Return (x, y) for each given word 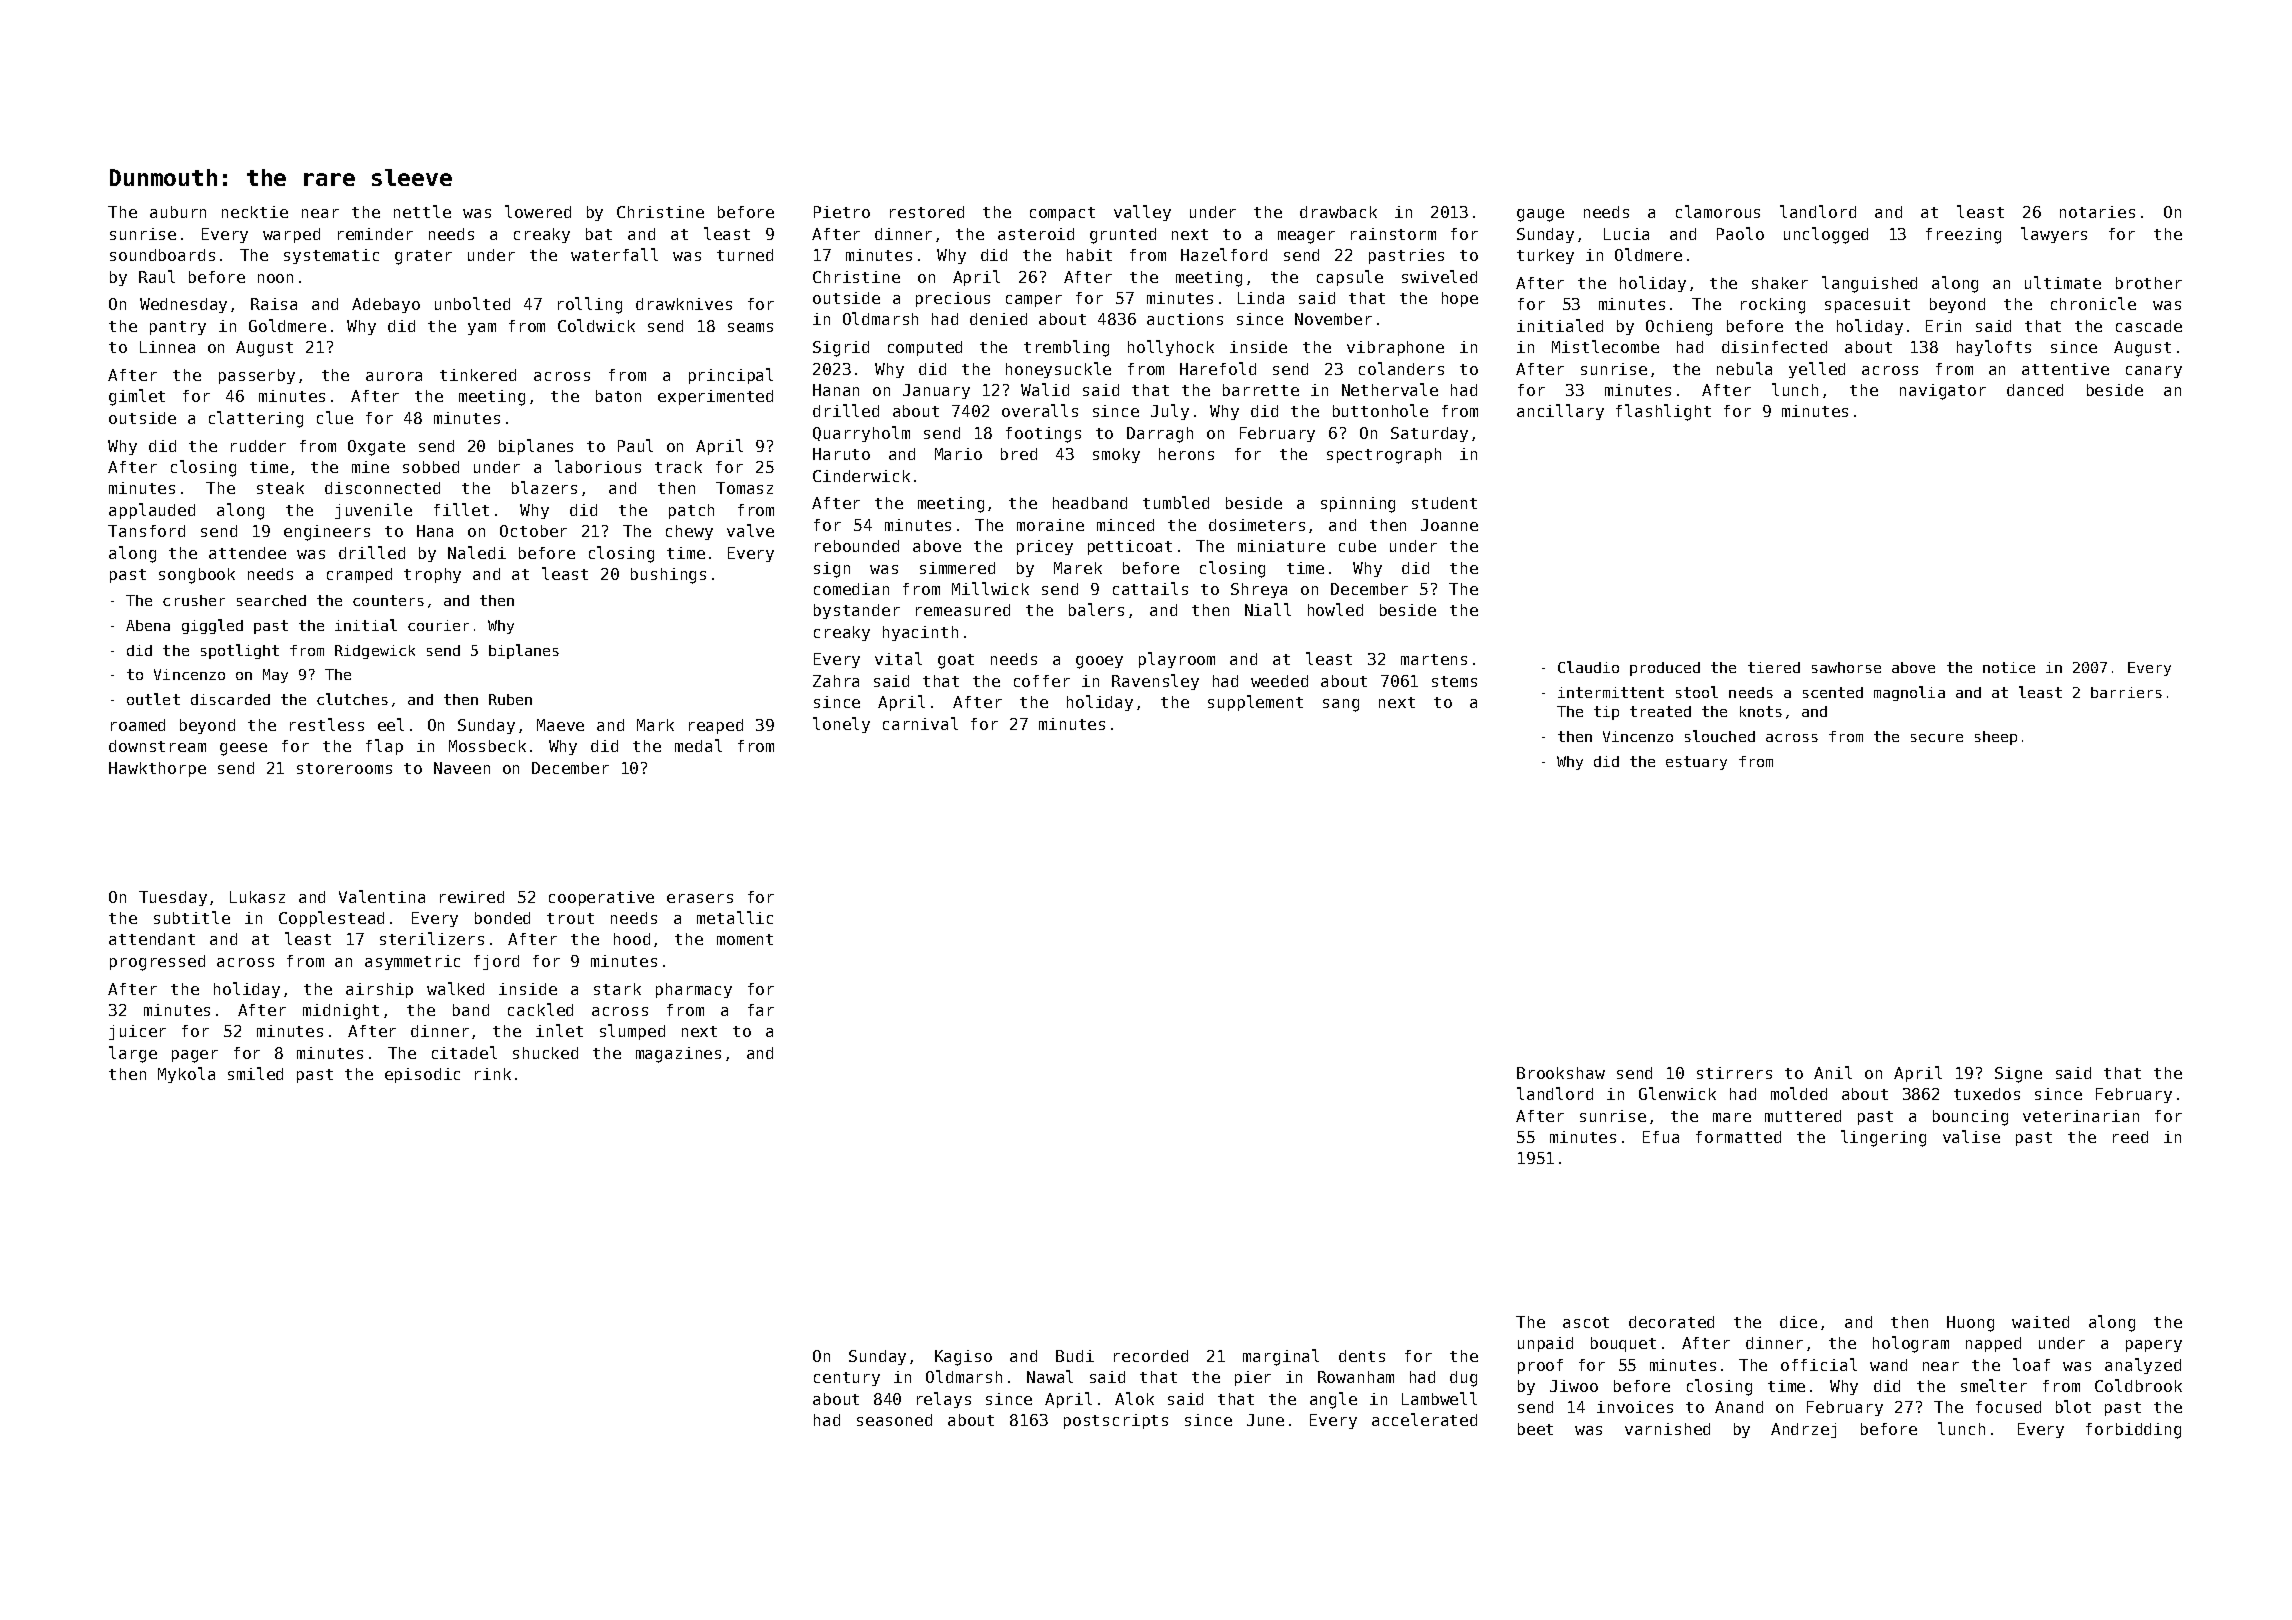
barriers (2126, 692)
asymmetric (412, 962)
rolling (590, 305)
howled (1335, 609)
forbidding (2133, 1431)
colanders (1401, 368)
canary (2154, 372)
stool (1697, 692)
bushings (668, 576)
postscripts (1116, 1421)
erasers (700, 898)
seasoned (894, 1420)
